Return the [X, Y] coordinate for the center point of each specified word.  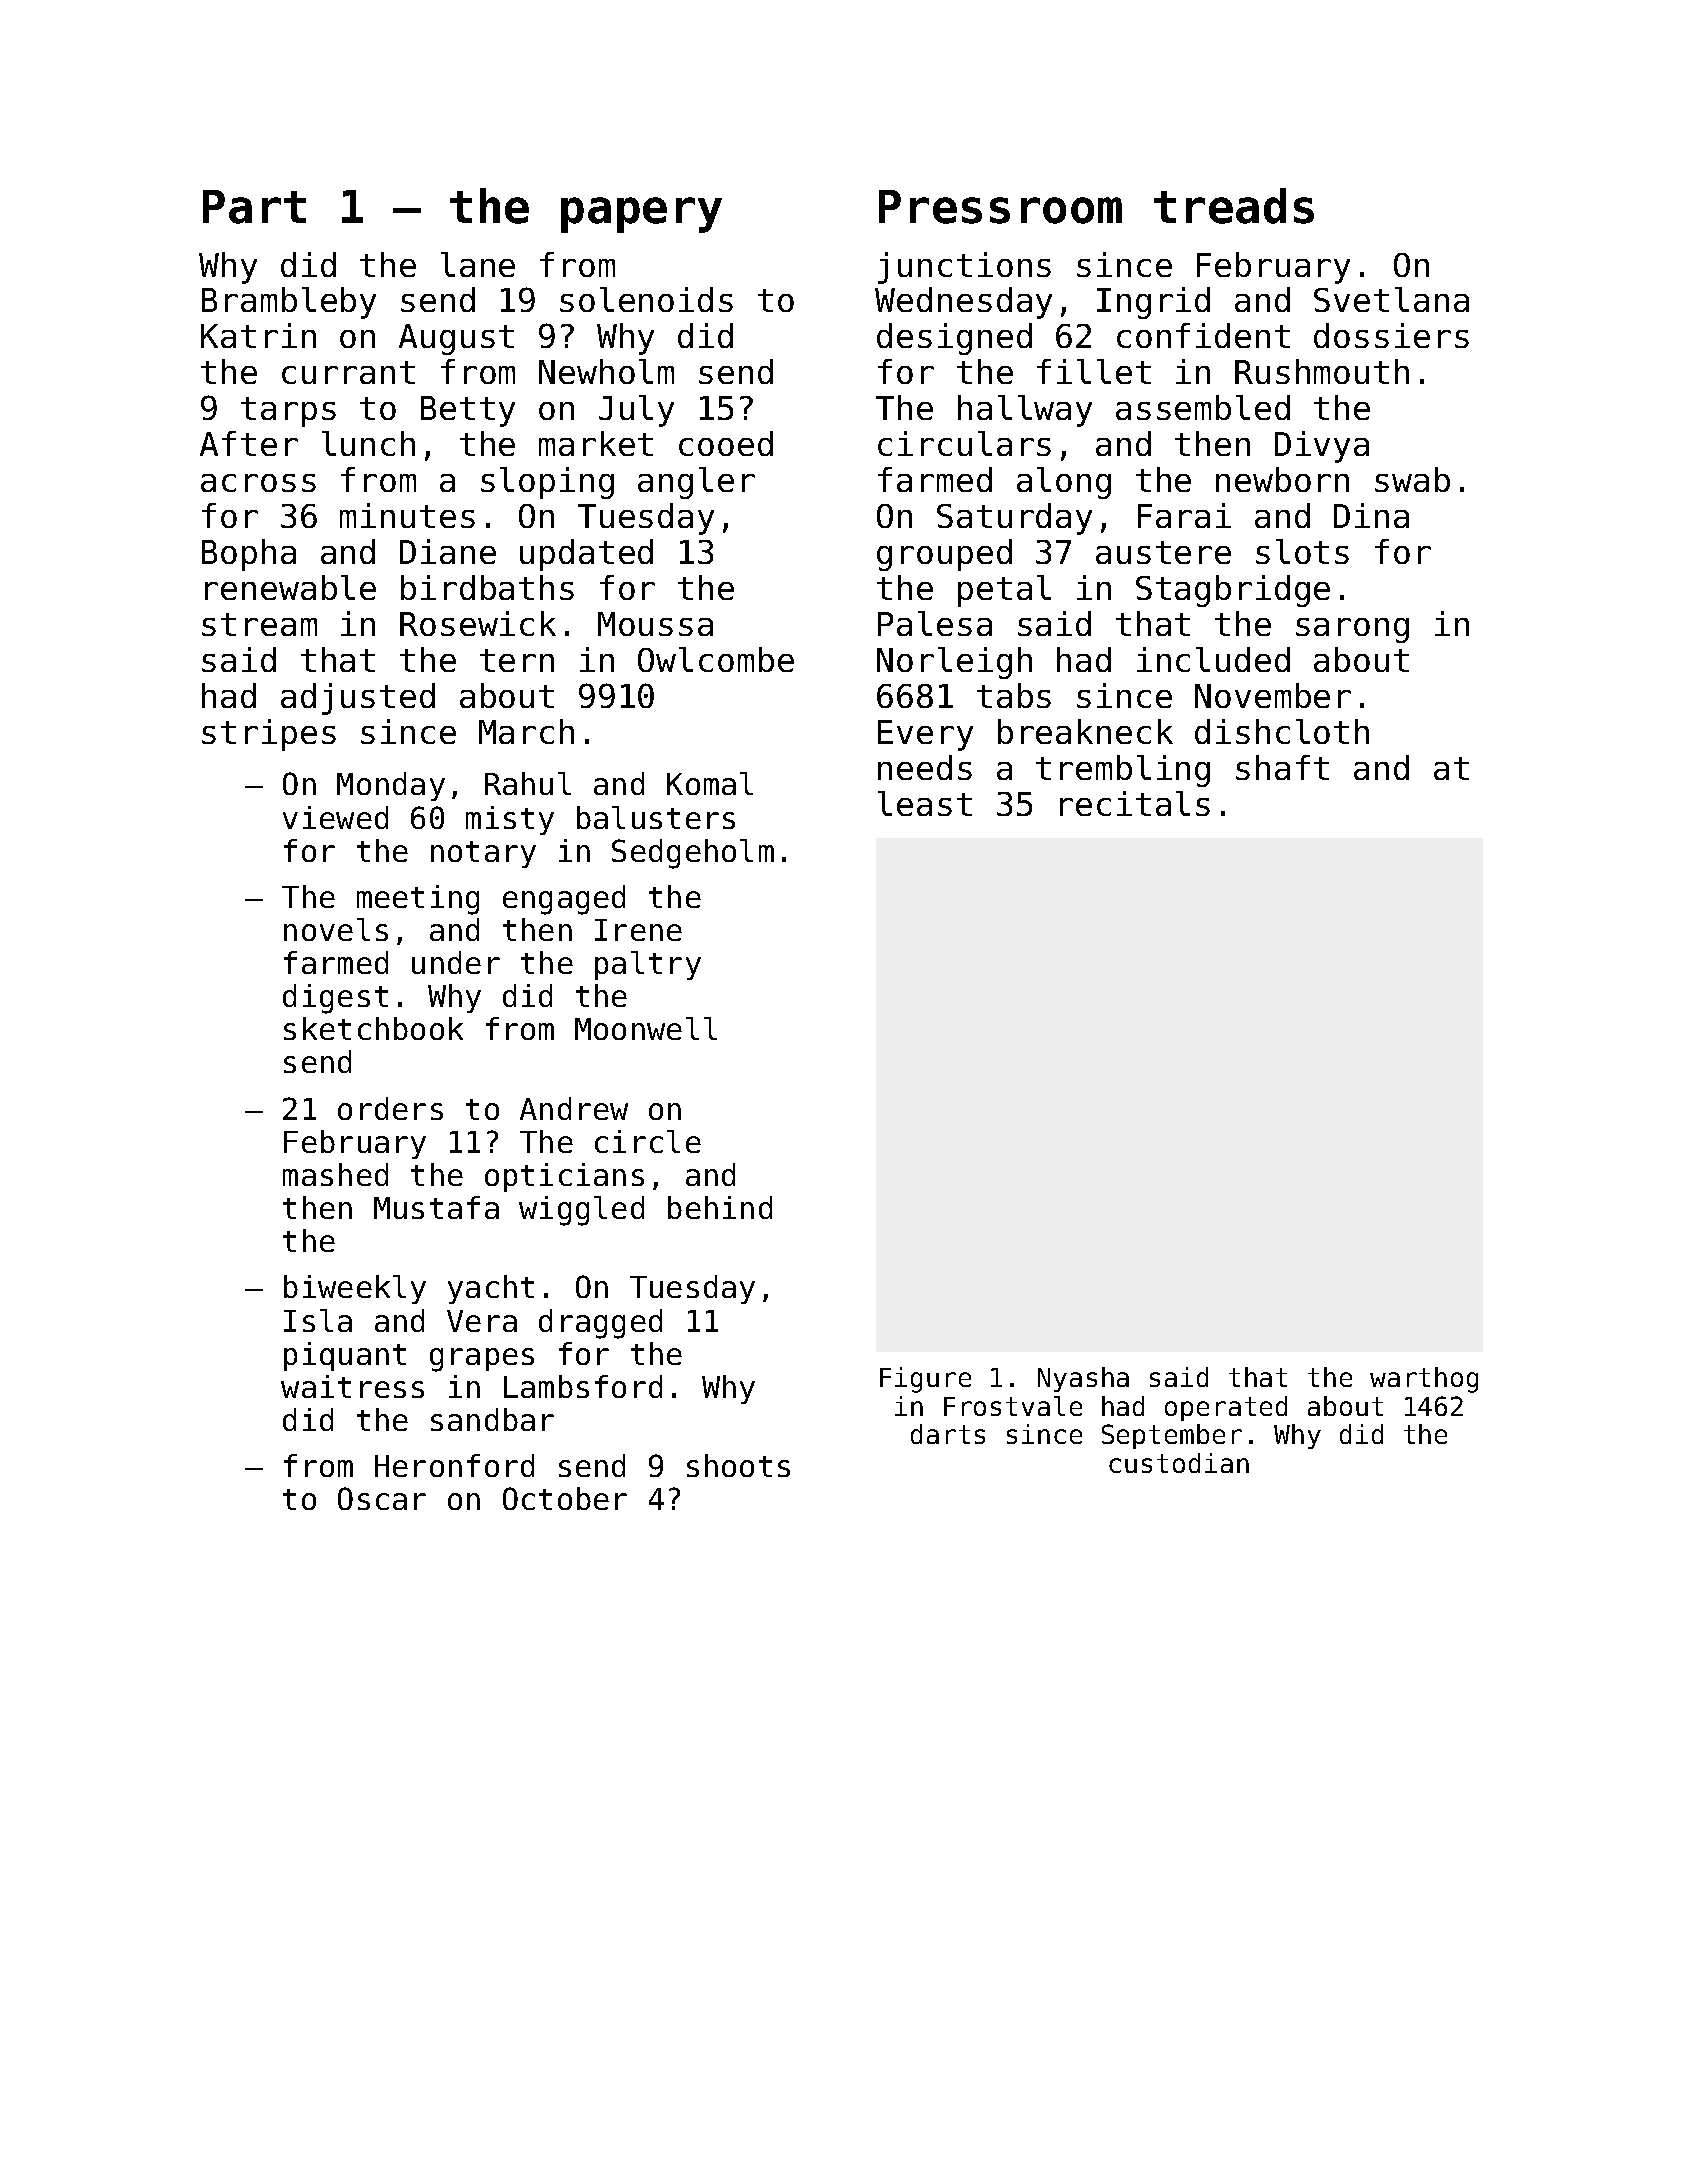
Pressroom [1000, 207]
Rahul [528, 783]
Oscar [382, 1498]
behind [720, 1207]
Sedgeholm [693, 854]
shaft [1282, 767]
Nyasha [1083, 1379]
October [565, 1498]
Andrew [574, 1108]
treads [1234, 206]
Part [254, 207]
